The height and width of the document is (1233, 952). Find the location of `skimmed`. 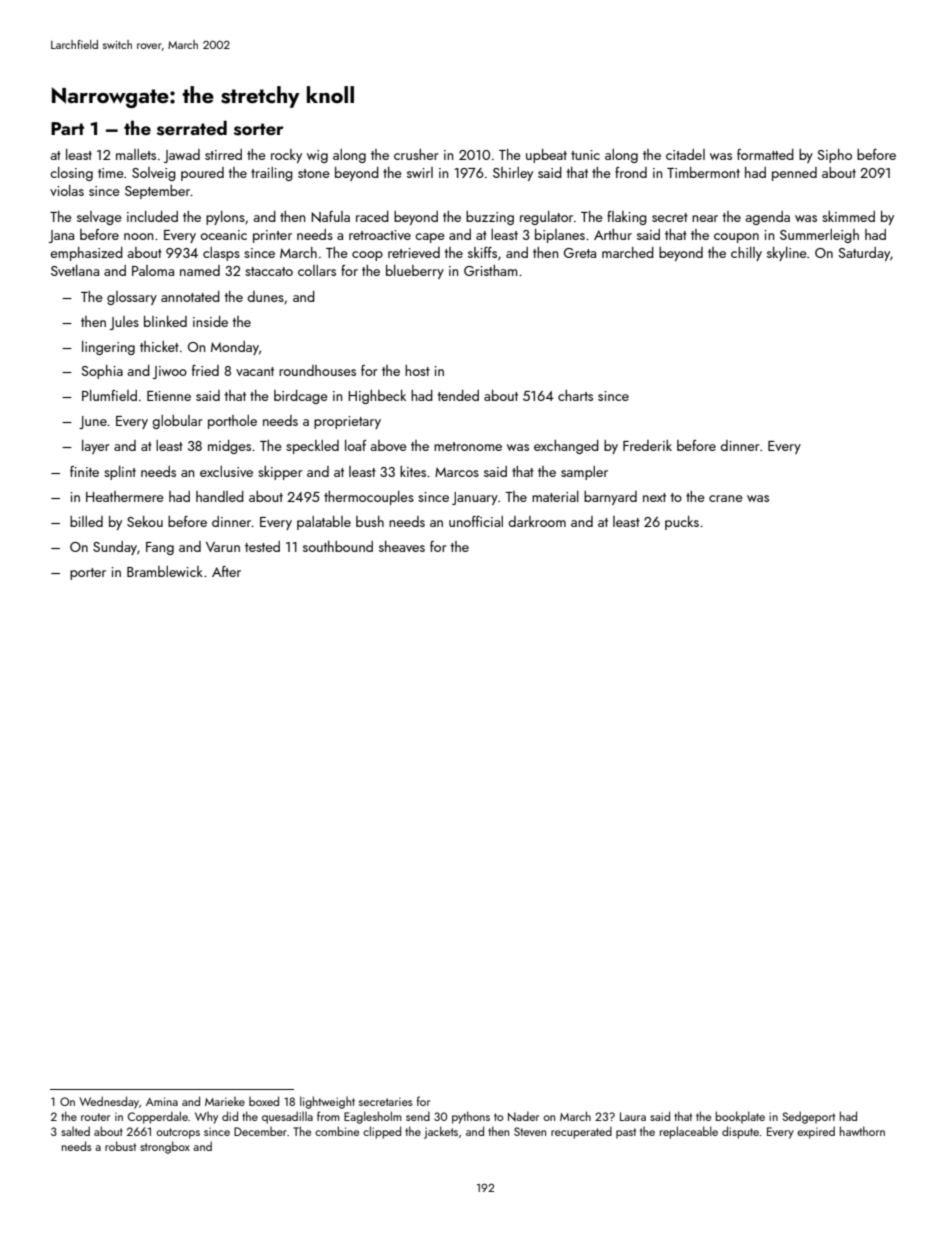

skimmed is located at coordinates (848, 216).
